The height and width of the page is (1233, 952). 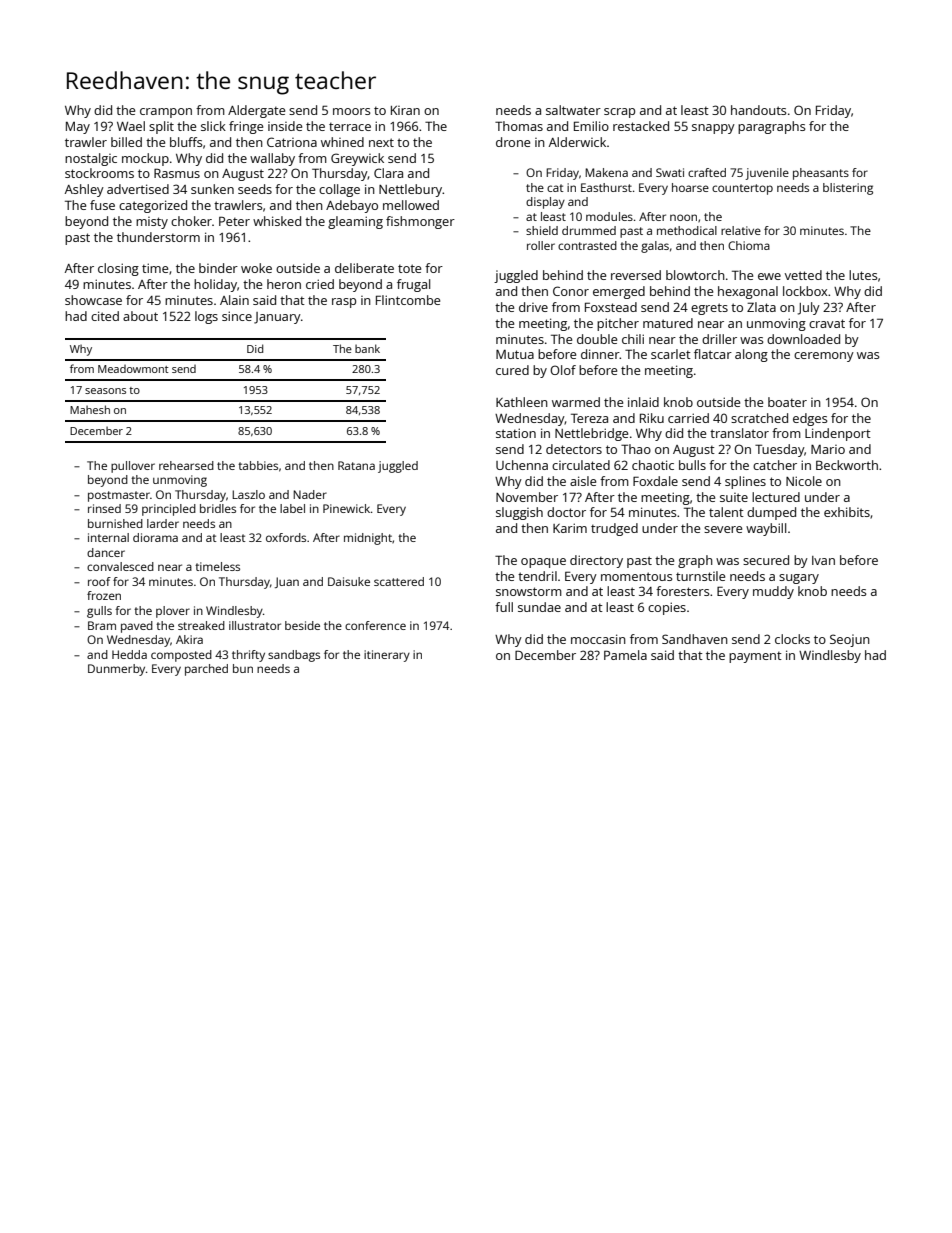 I want to click on full, so click(x=504, y=607).
